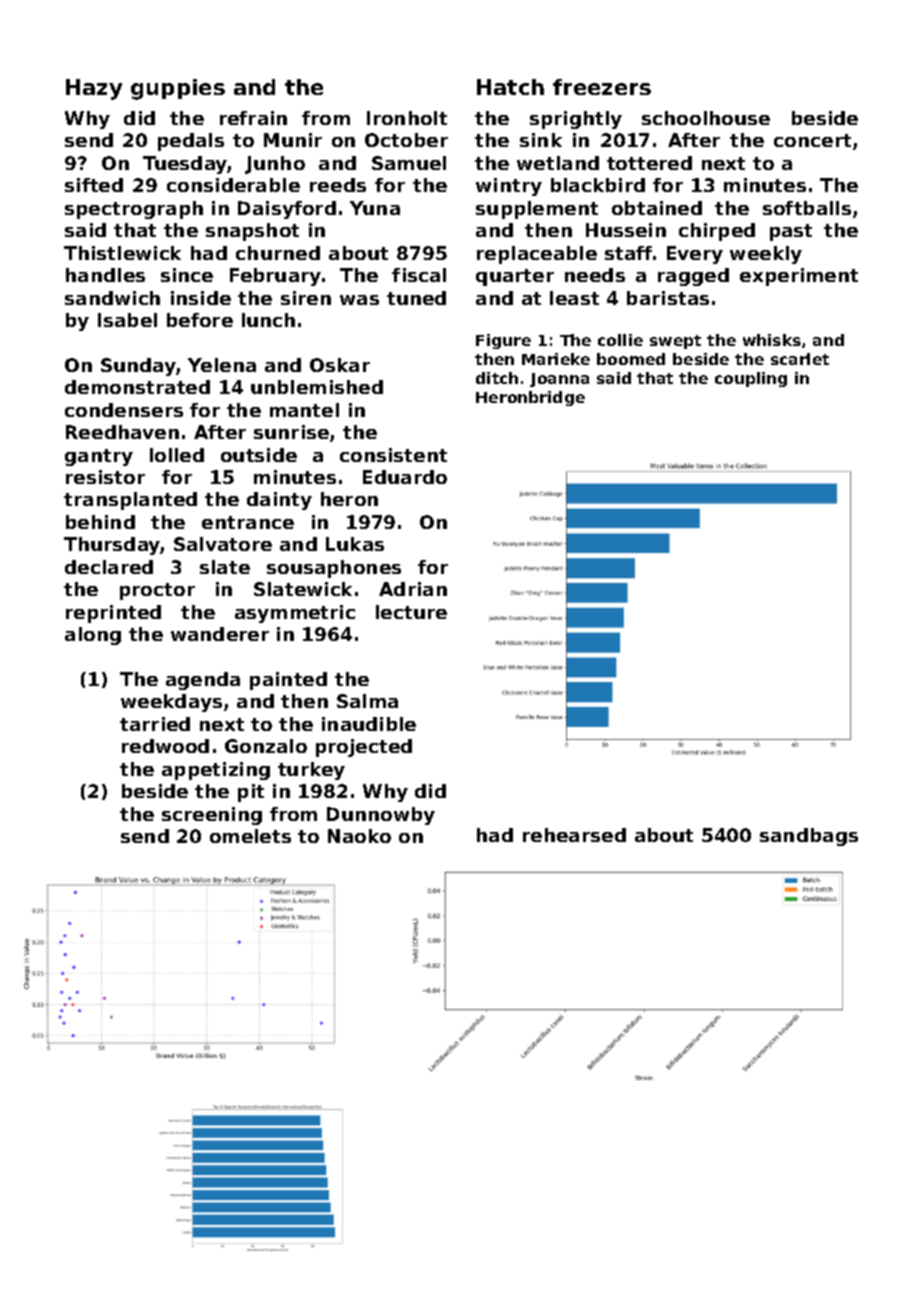 This document has height=1314, width=924. What do you see at coordinates (94, 185) in the document?
I see `sifted` at bounding box center [94, 185].
